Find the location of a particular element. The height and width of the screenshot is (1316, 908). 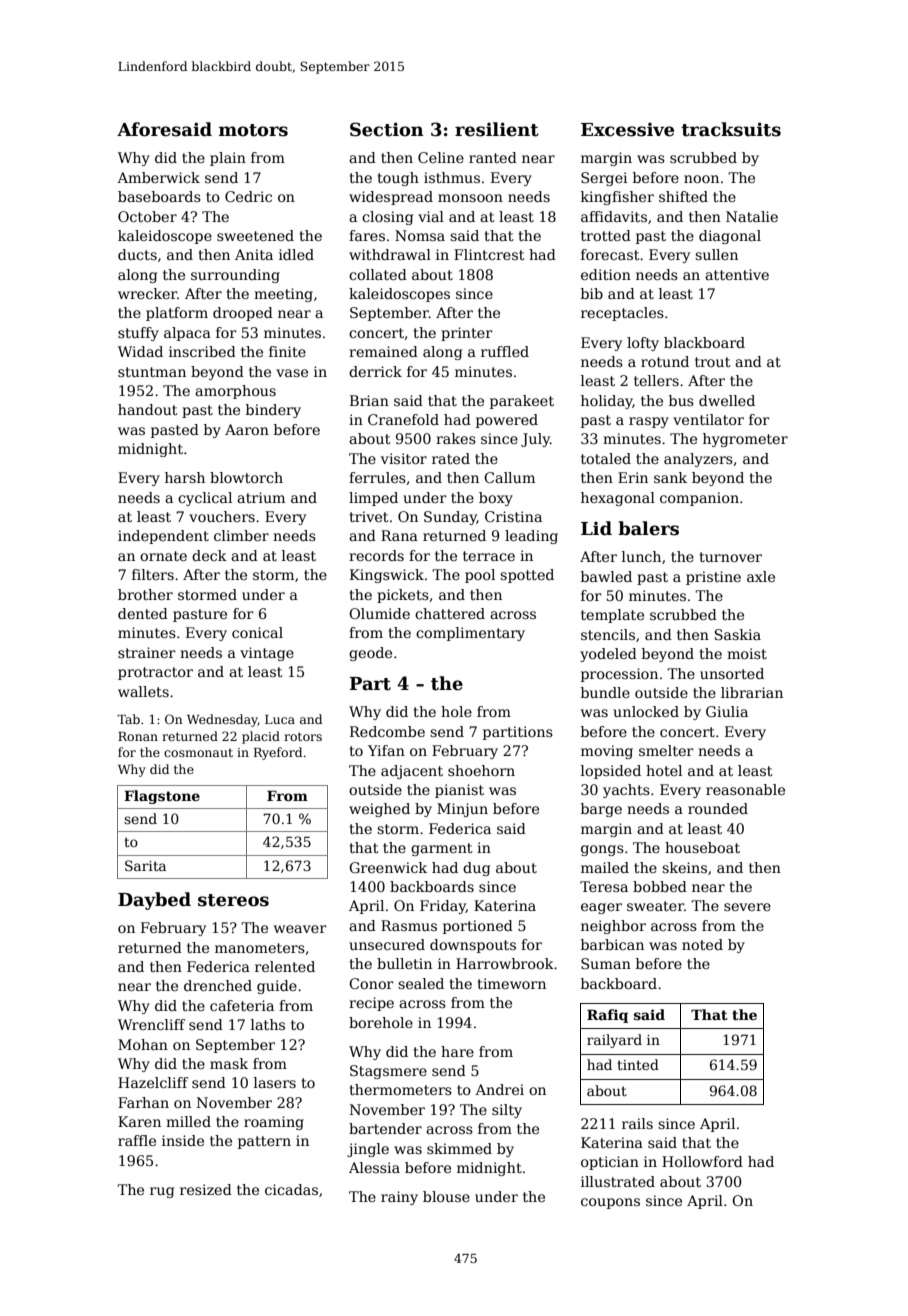

raffle is located at coordinates (137, 1140).
